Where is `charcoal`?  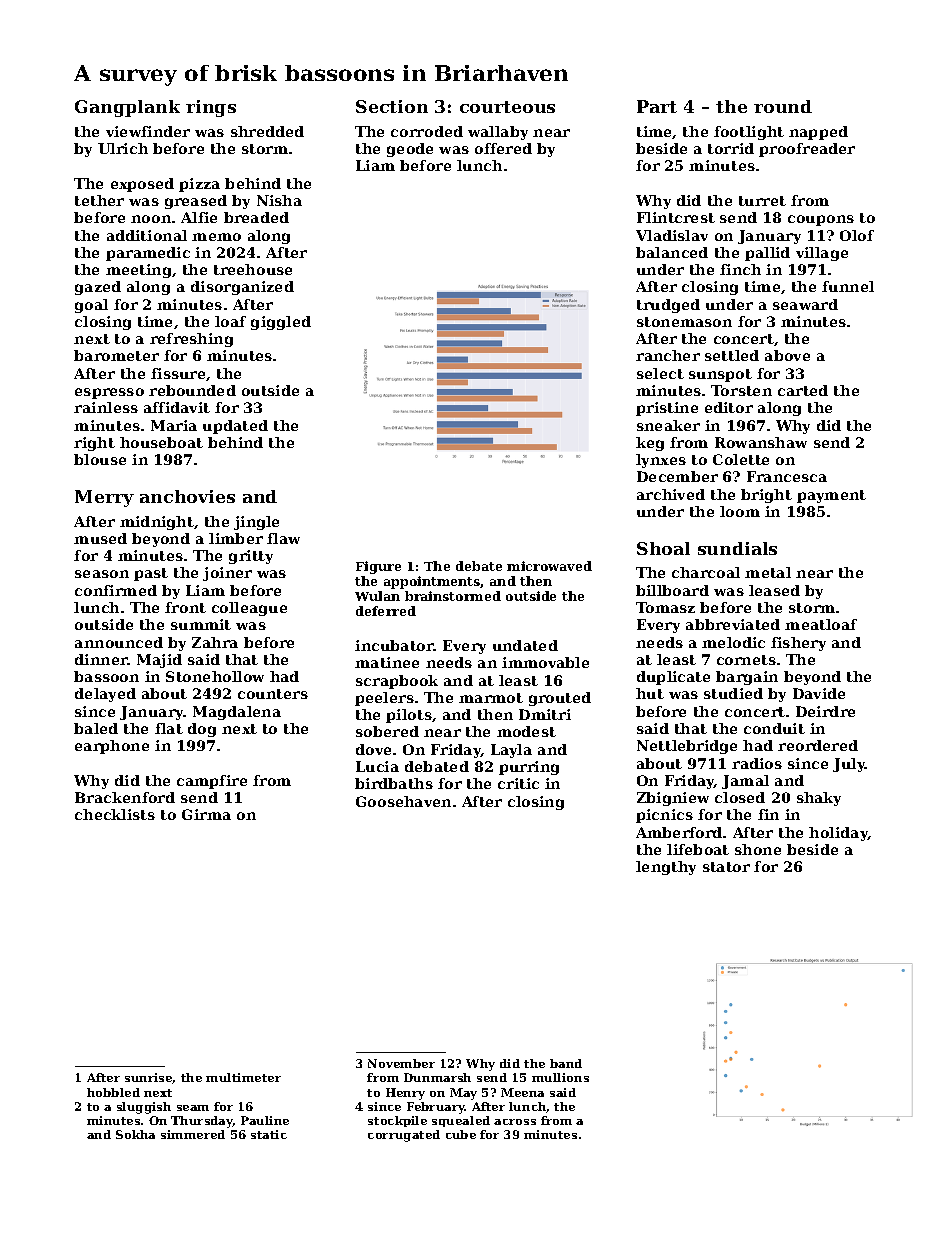
charcoal is located at coordinates (706, 572).
